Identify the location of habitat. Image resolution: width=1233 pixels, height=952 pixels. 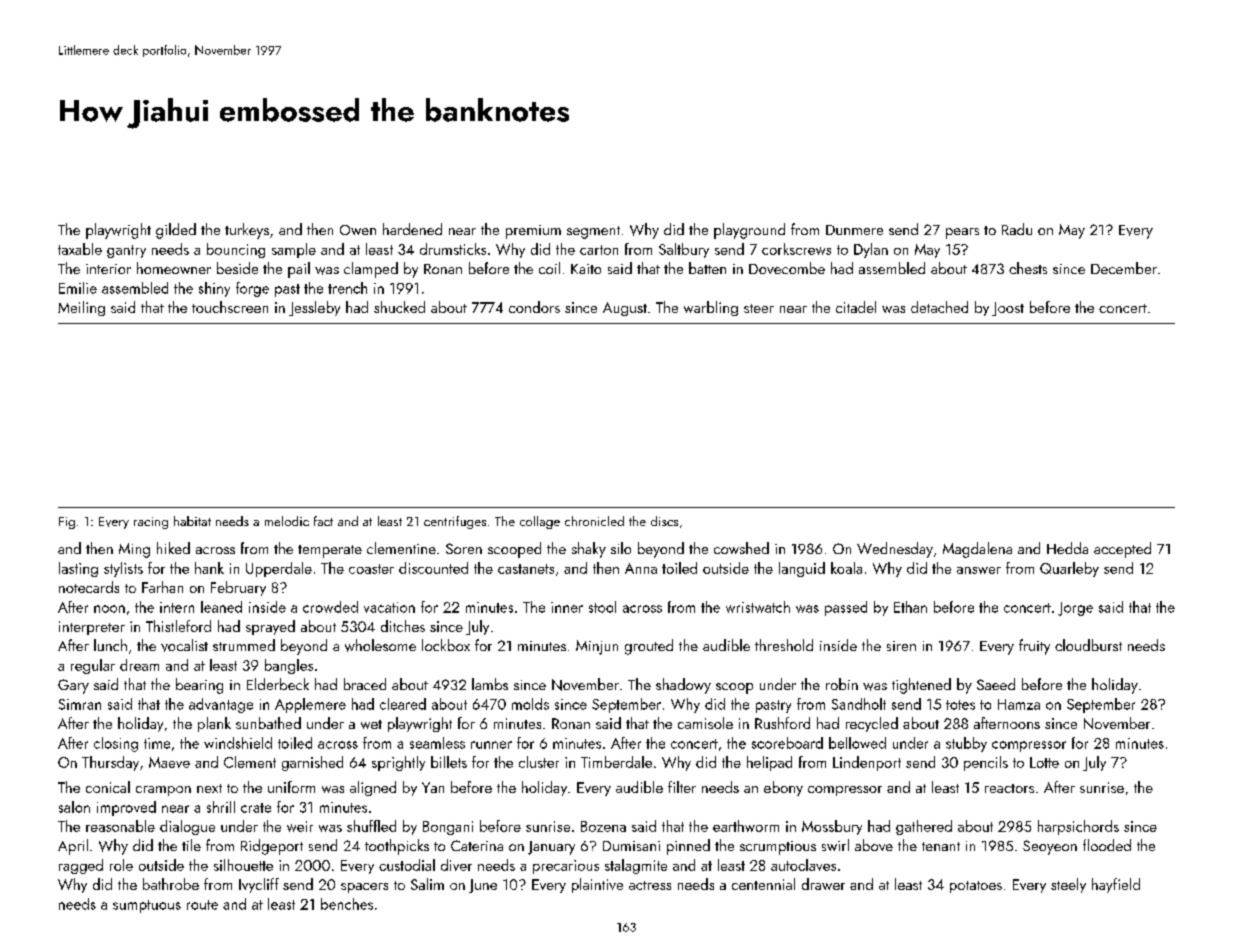
(192, 521).
